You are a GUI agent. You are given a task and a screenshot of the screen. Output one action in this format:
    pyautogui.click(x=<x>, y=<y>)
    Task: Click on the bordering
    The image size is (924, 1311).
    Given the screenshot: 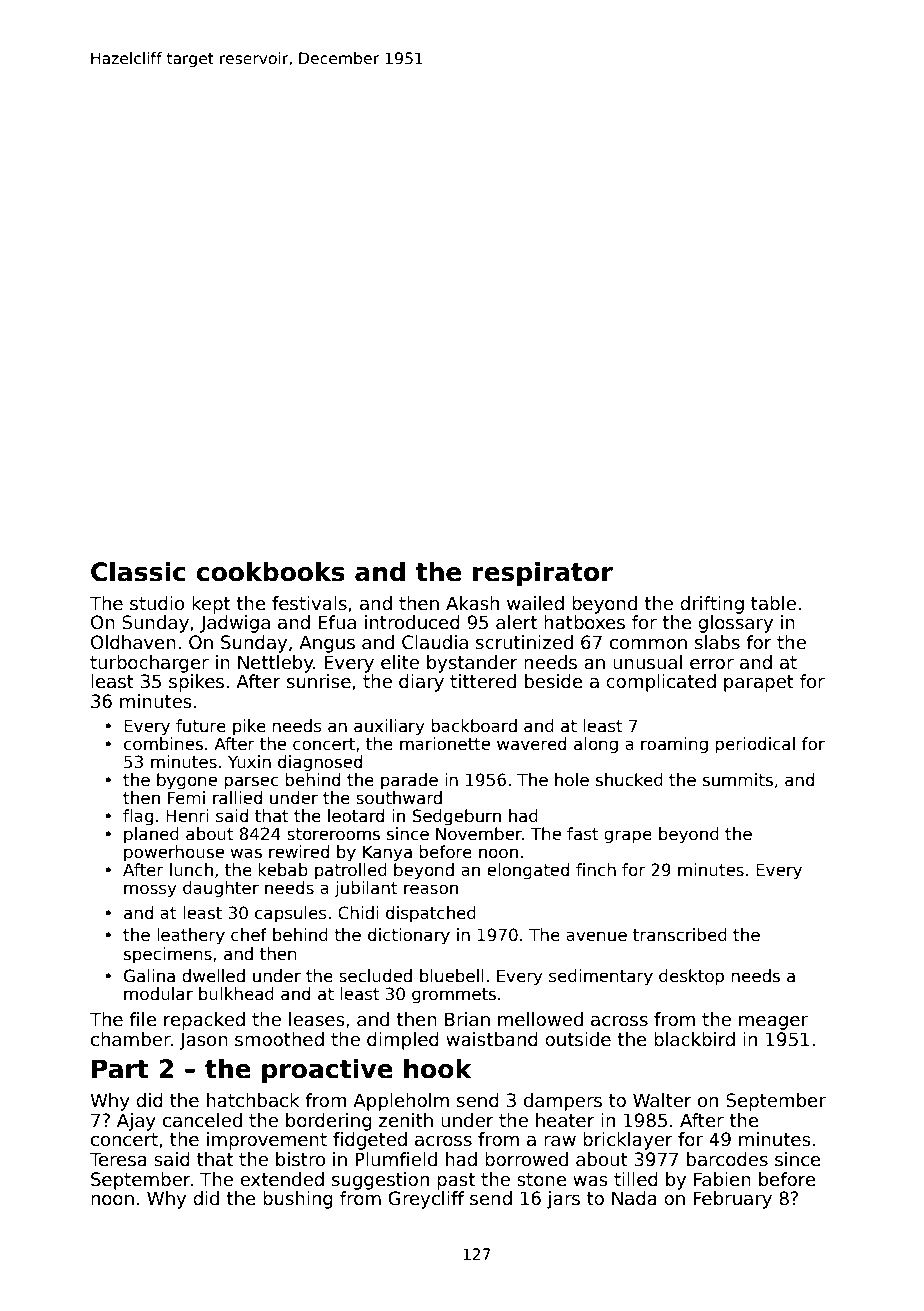 What is the action you would take?
    pyautogui.click(x=329, y=1122)
